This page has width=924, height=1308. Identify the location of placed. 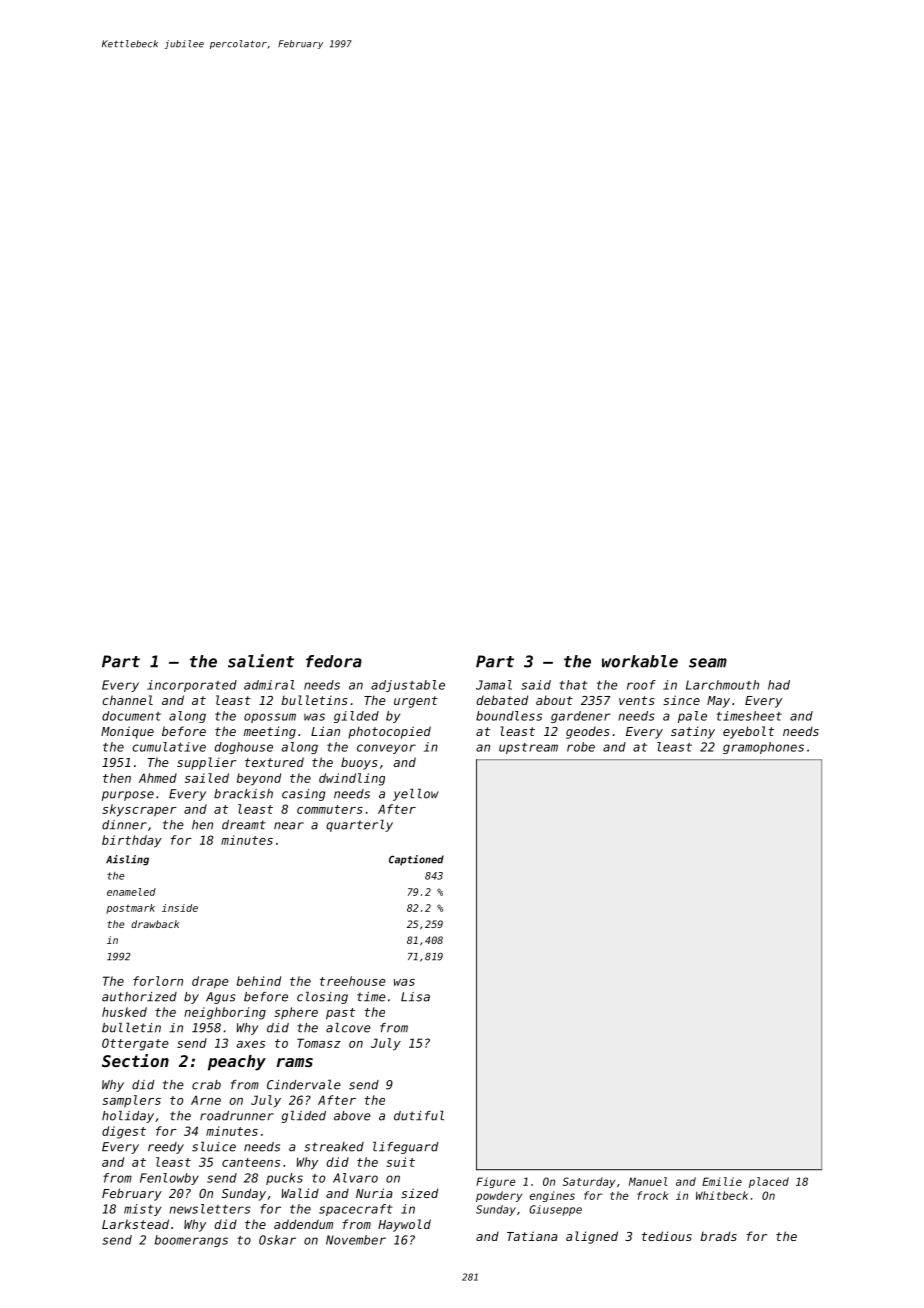
(769, 1182).
